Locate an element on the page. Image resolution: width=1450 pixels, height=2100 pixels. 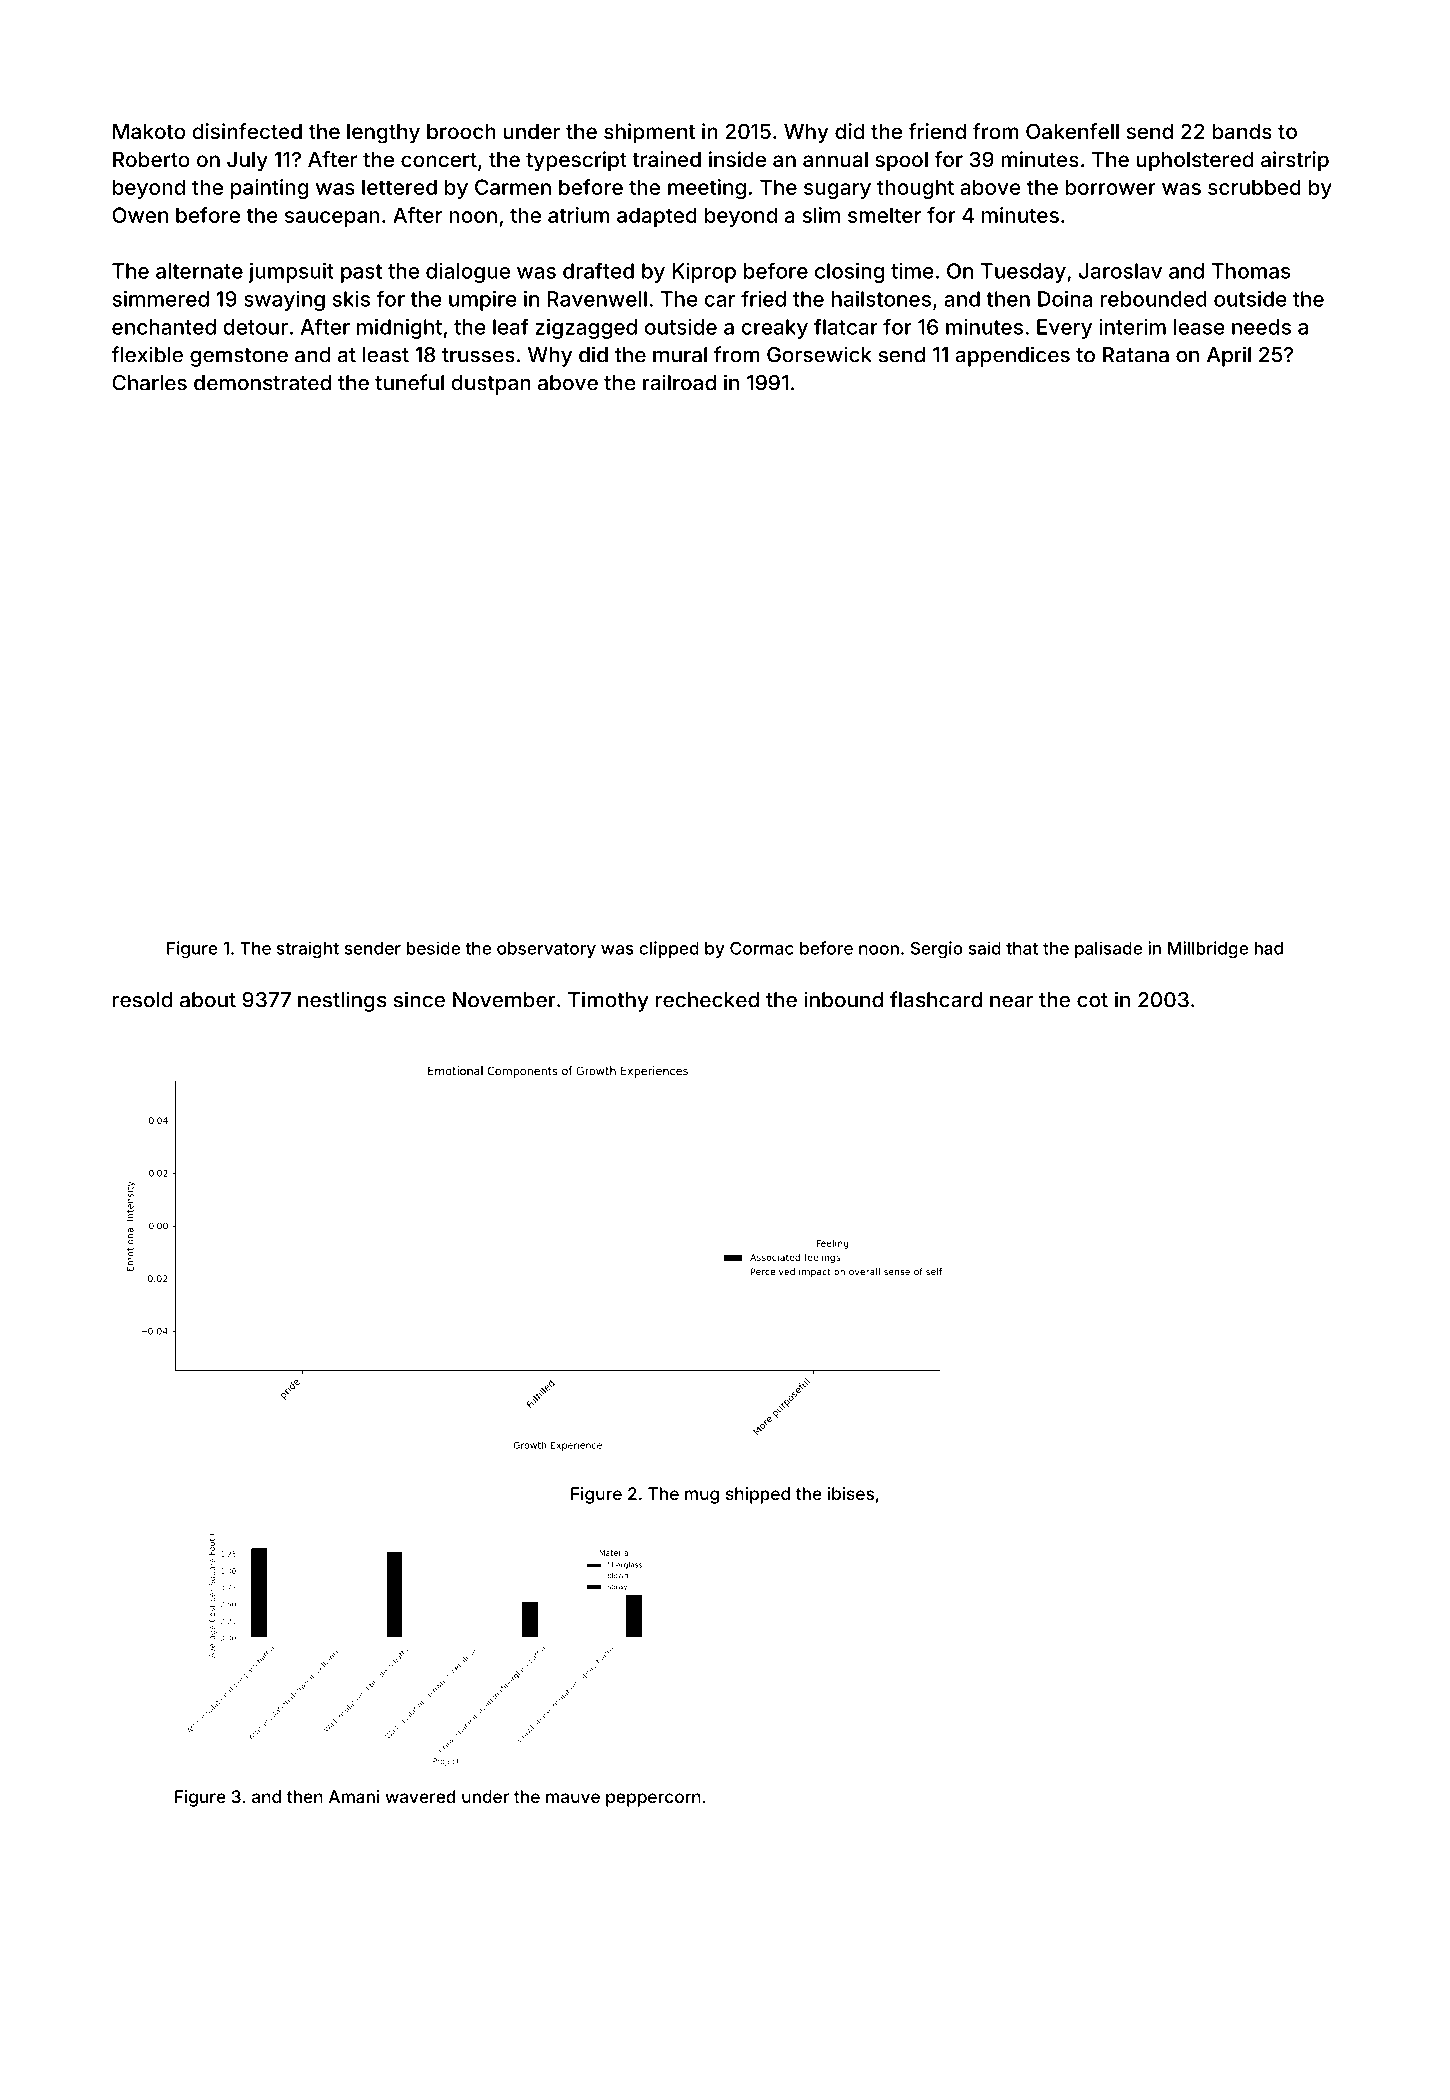
observatory is located at coordinates (546, 950).
